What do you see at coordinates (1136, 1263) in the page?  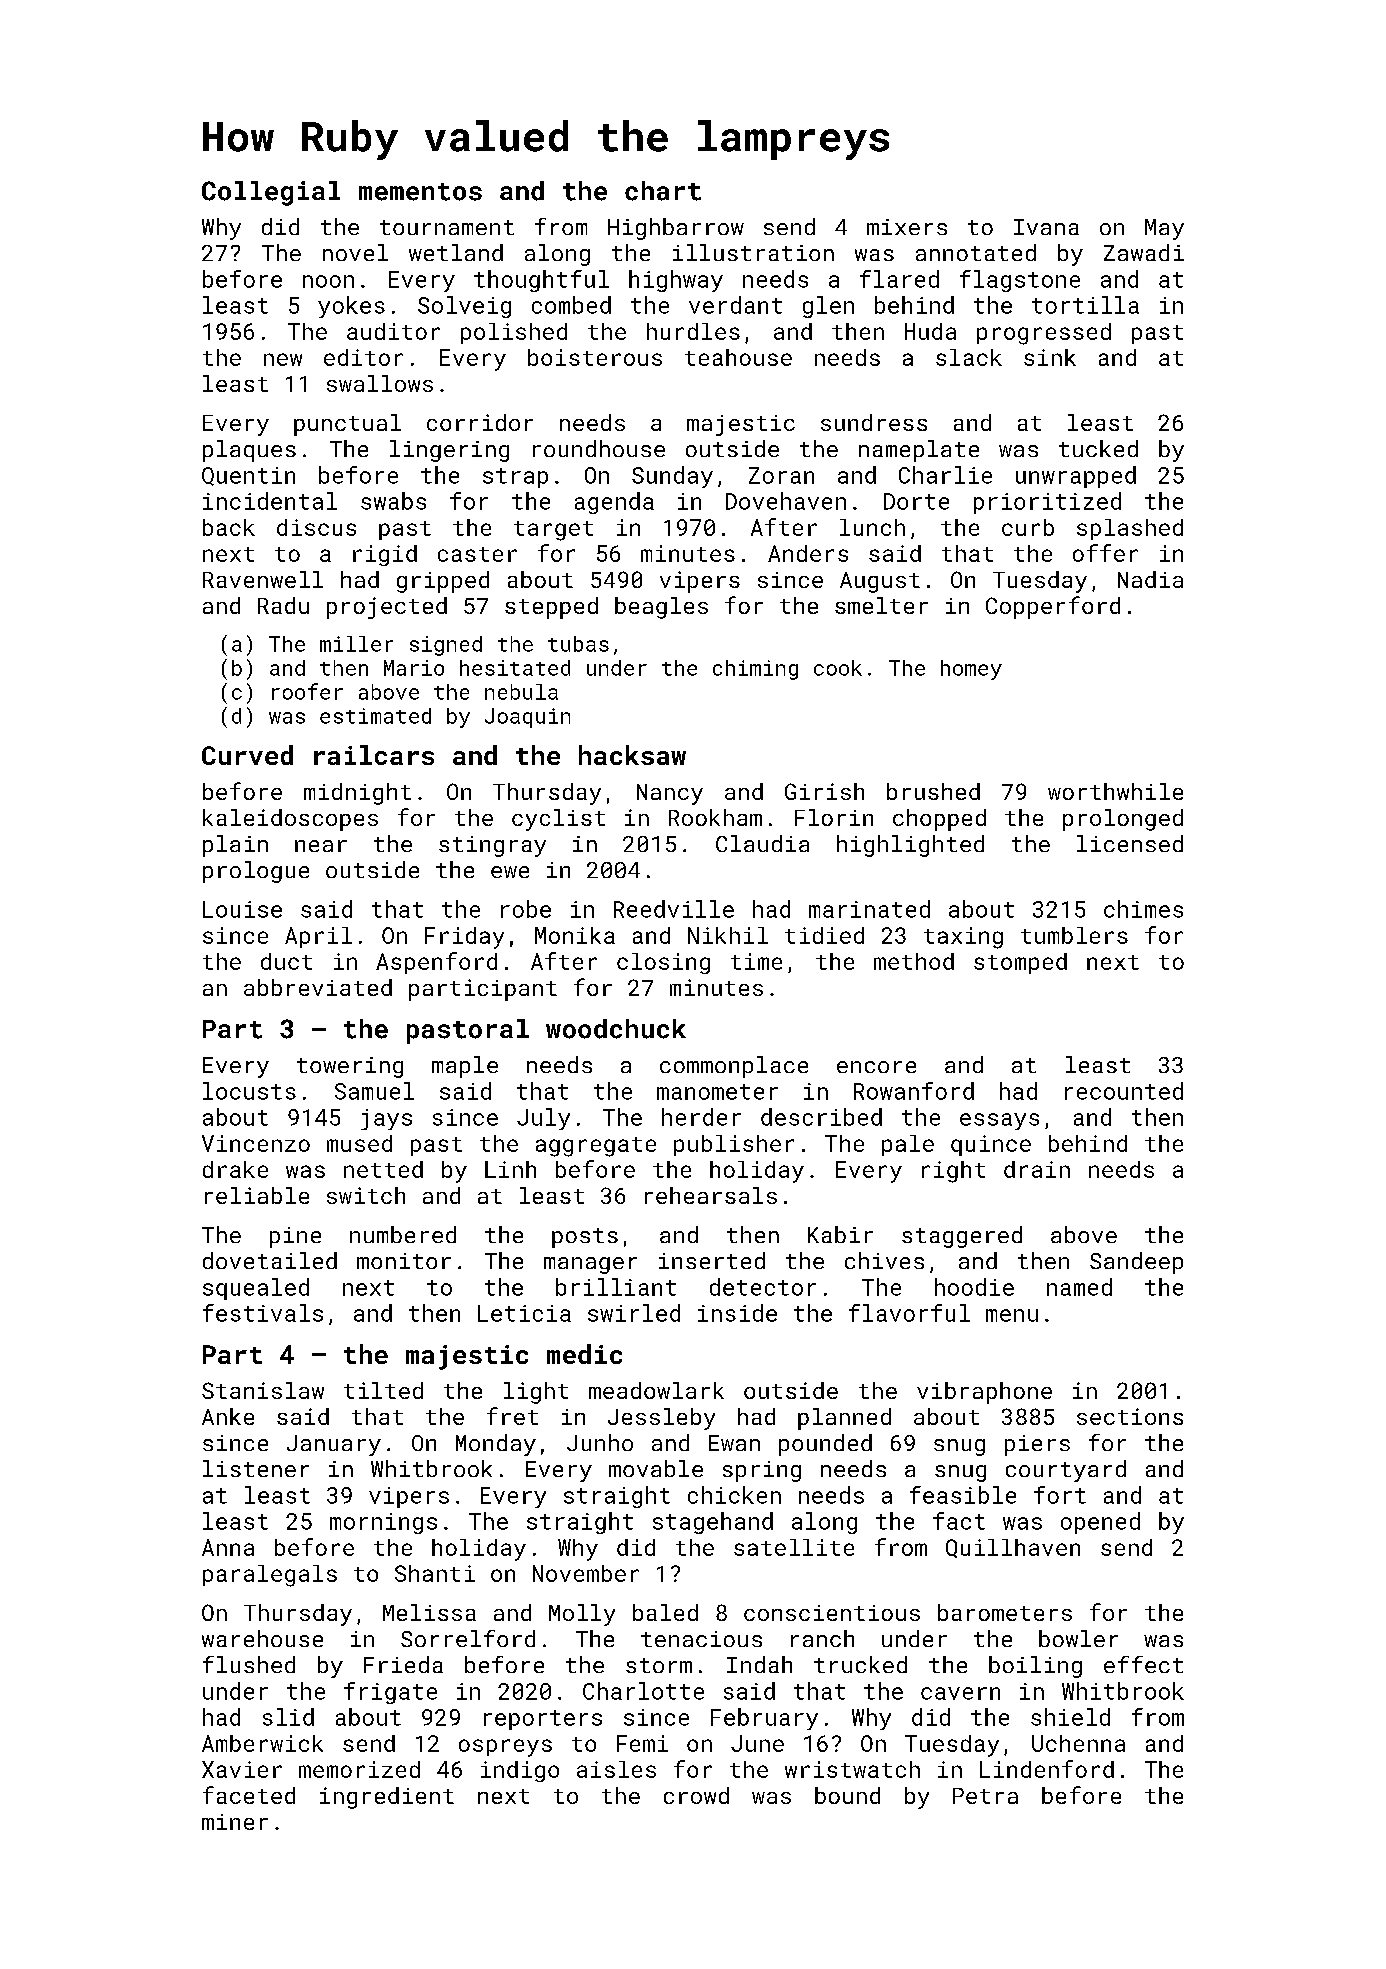 I see `Sandeep` at bounding box center [1136, 1263].
